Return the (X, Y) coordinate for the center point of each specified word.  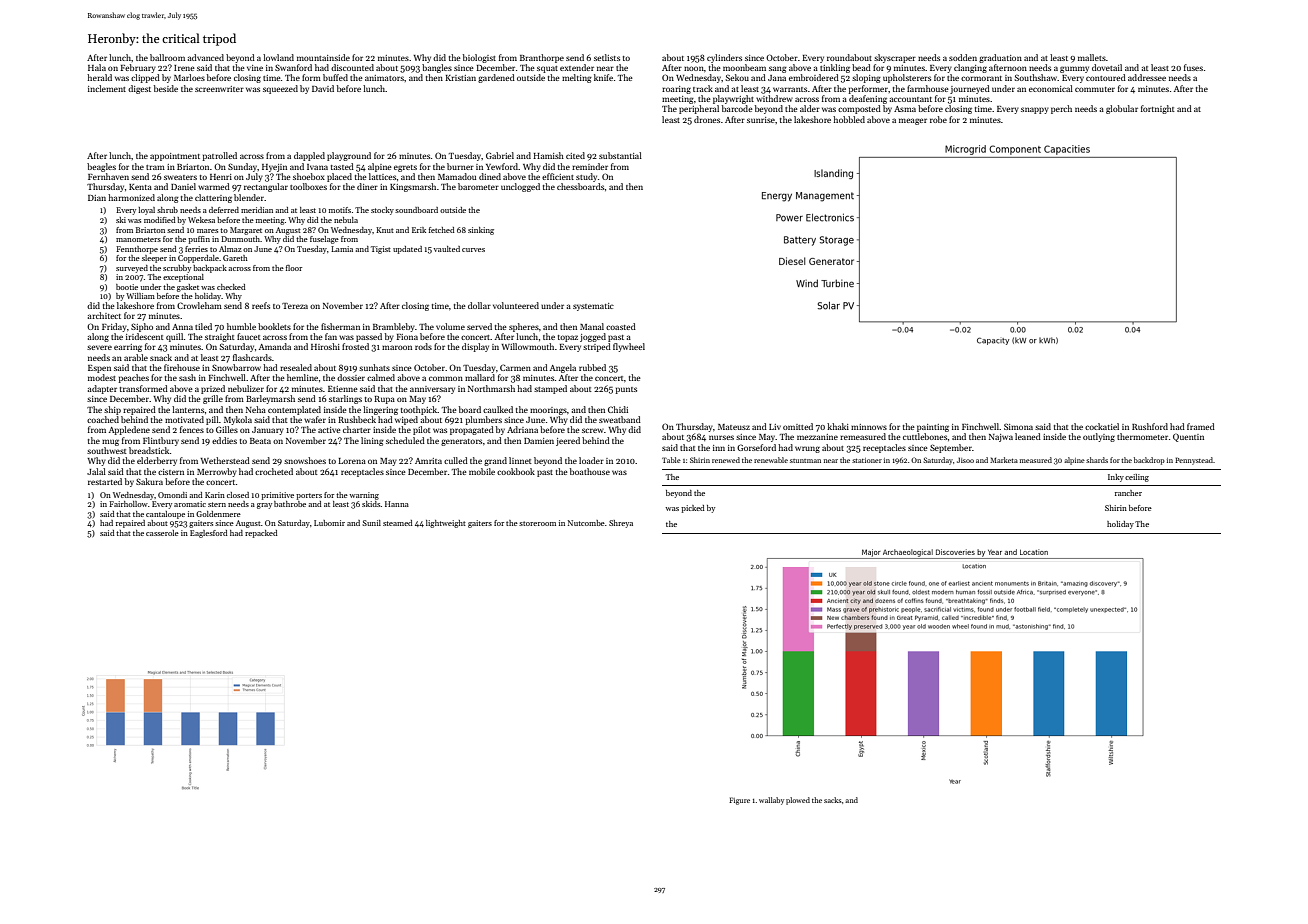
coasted (621, 326)
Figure (739, 801)
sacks (833, 800)
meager (913, 121)
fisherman (340, 326)
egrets (405, 168)
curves (473, 250)
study (586, 177)
